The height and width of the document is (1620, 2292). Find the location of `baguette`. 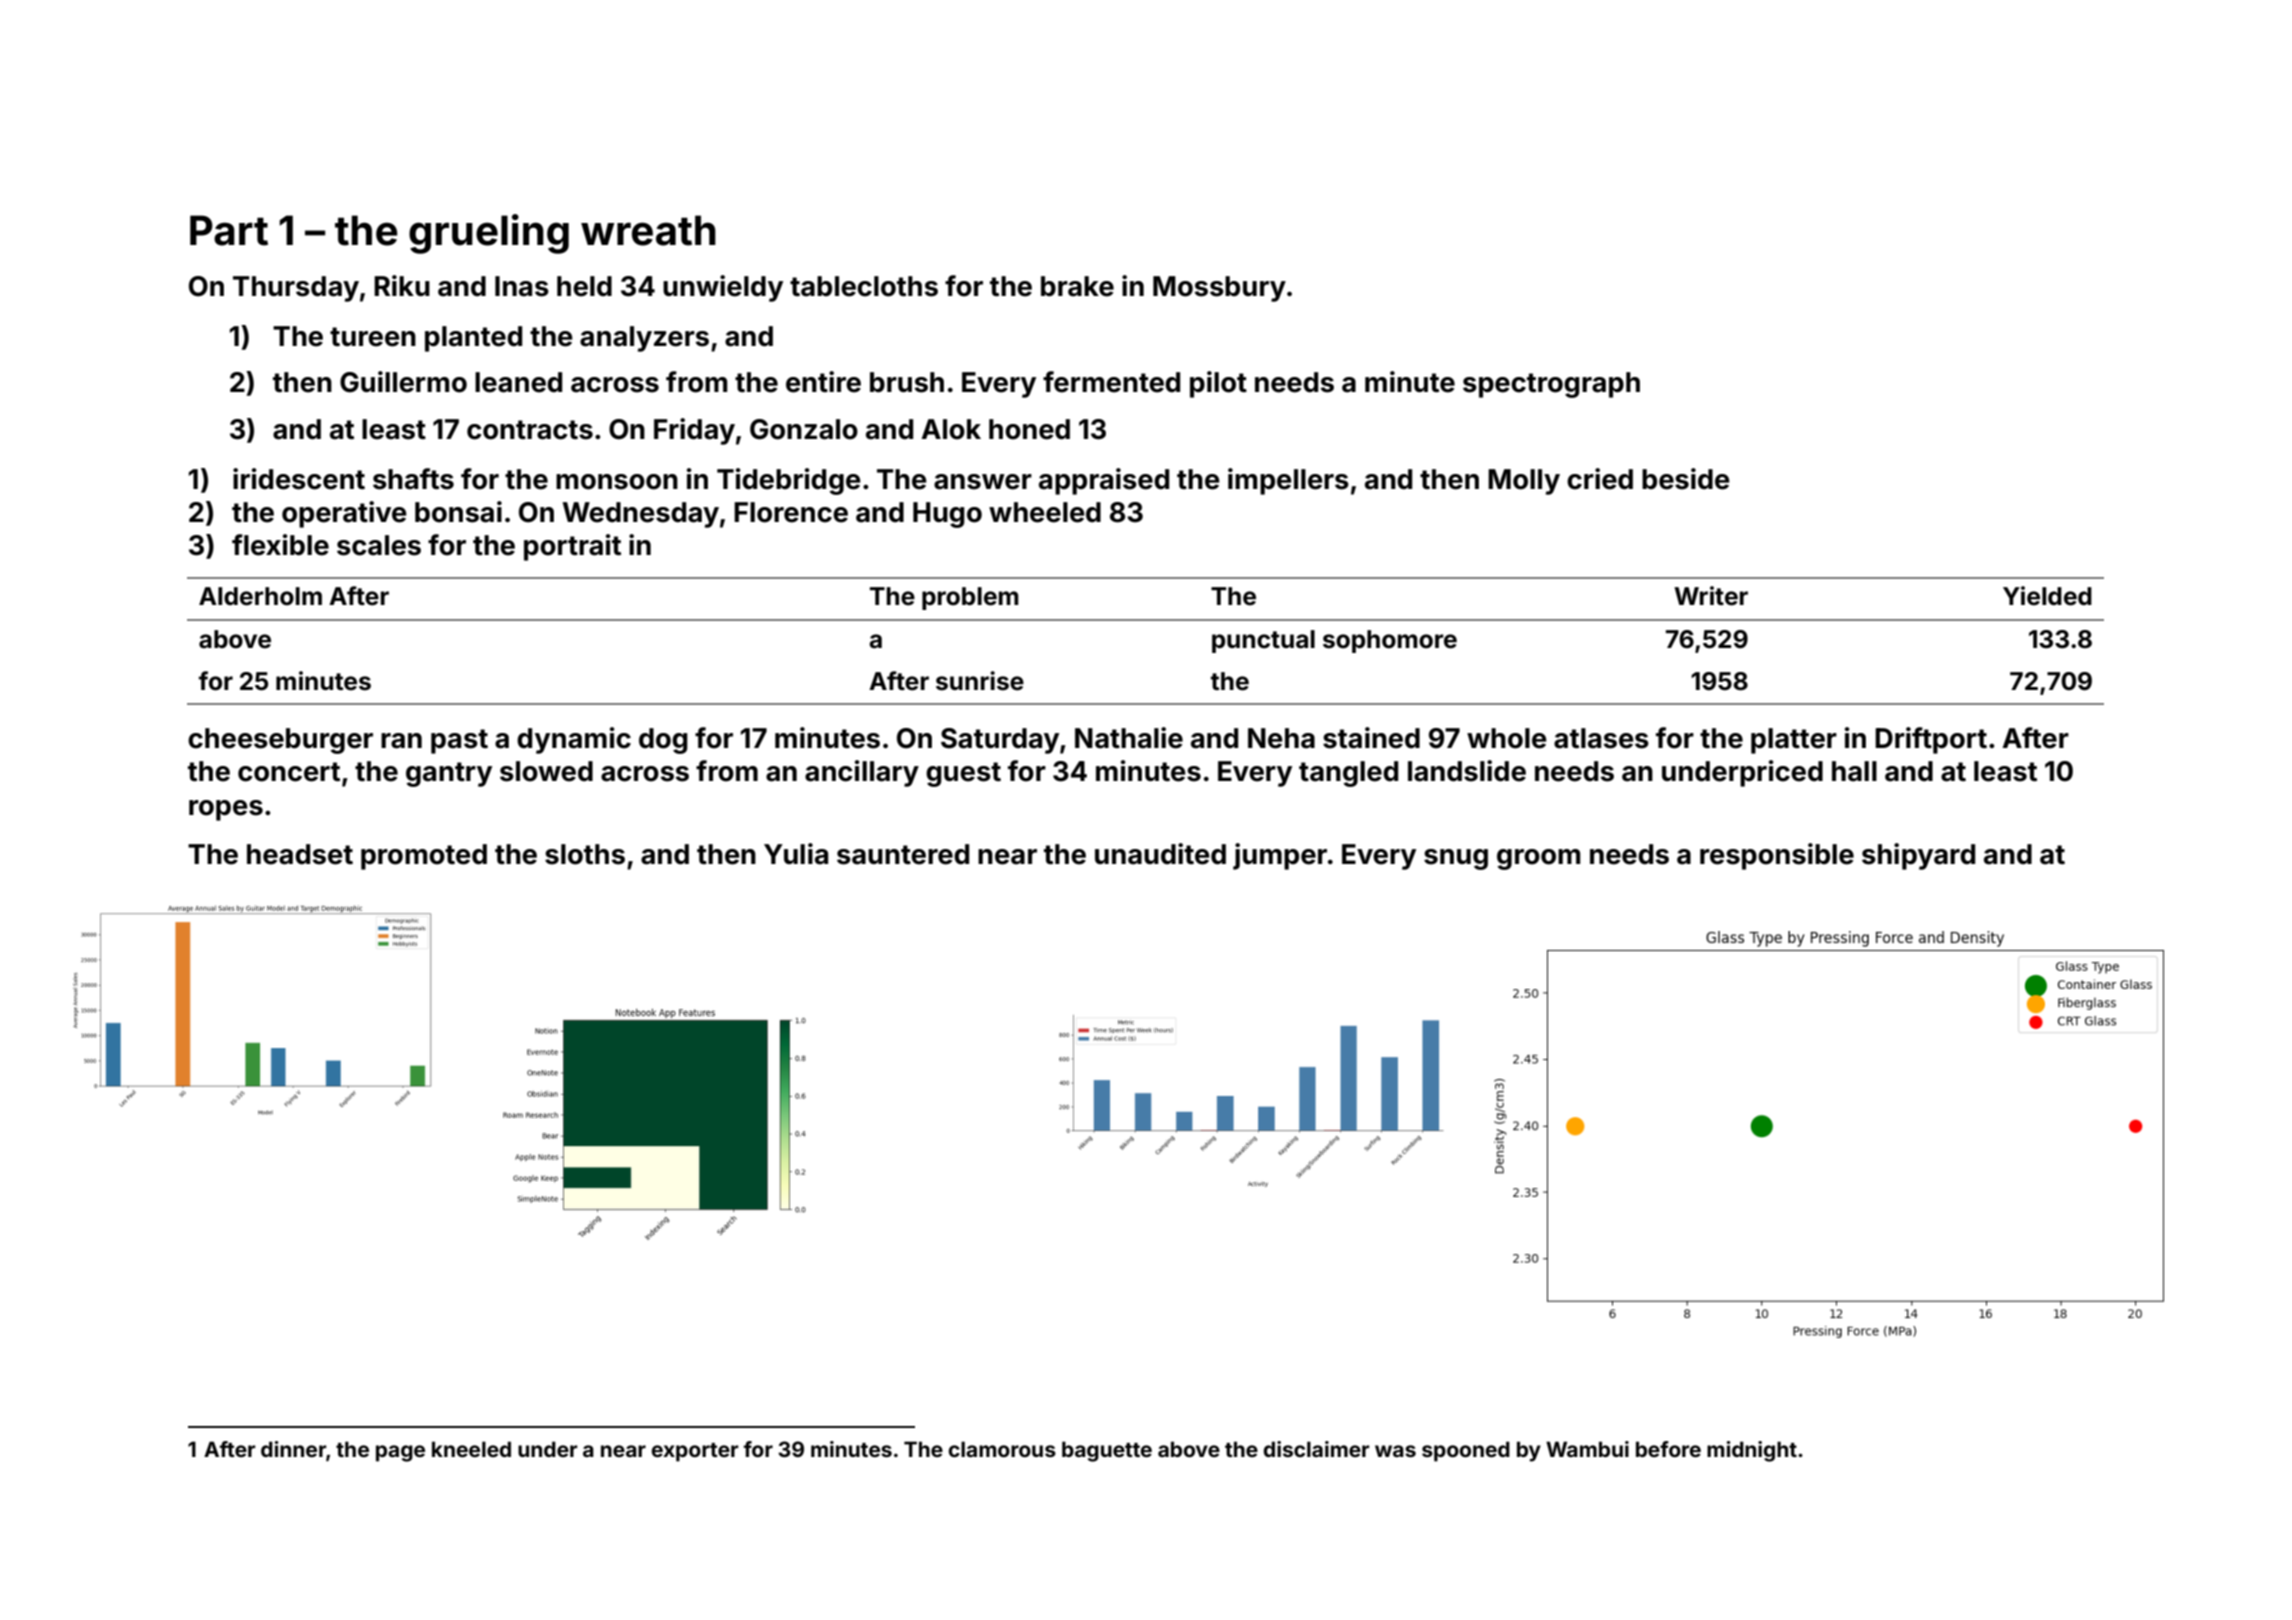

baguette is located at coordinates (1107, 1451).
